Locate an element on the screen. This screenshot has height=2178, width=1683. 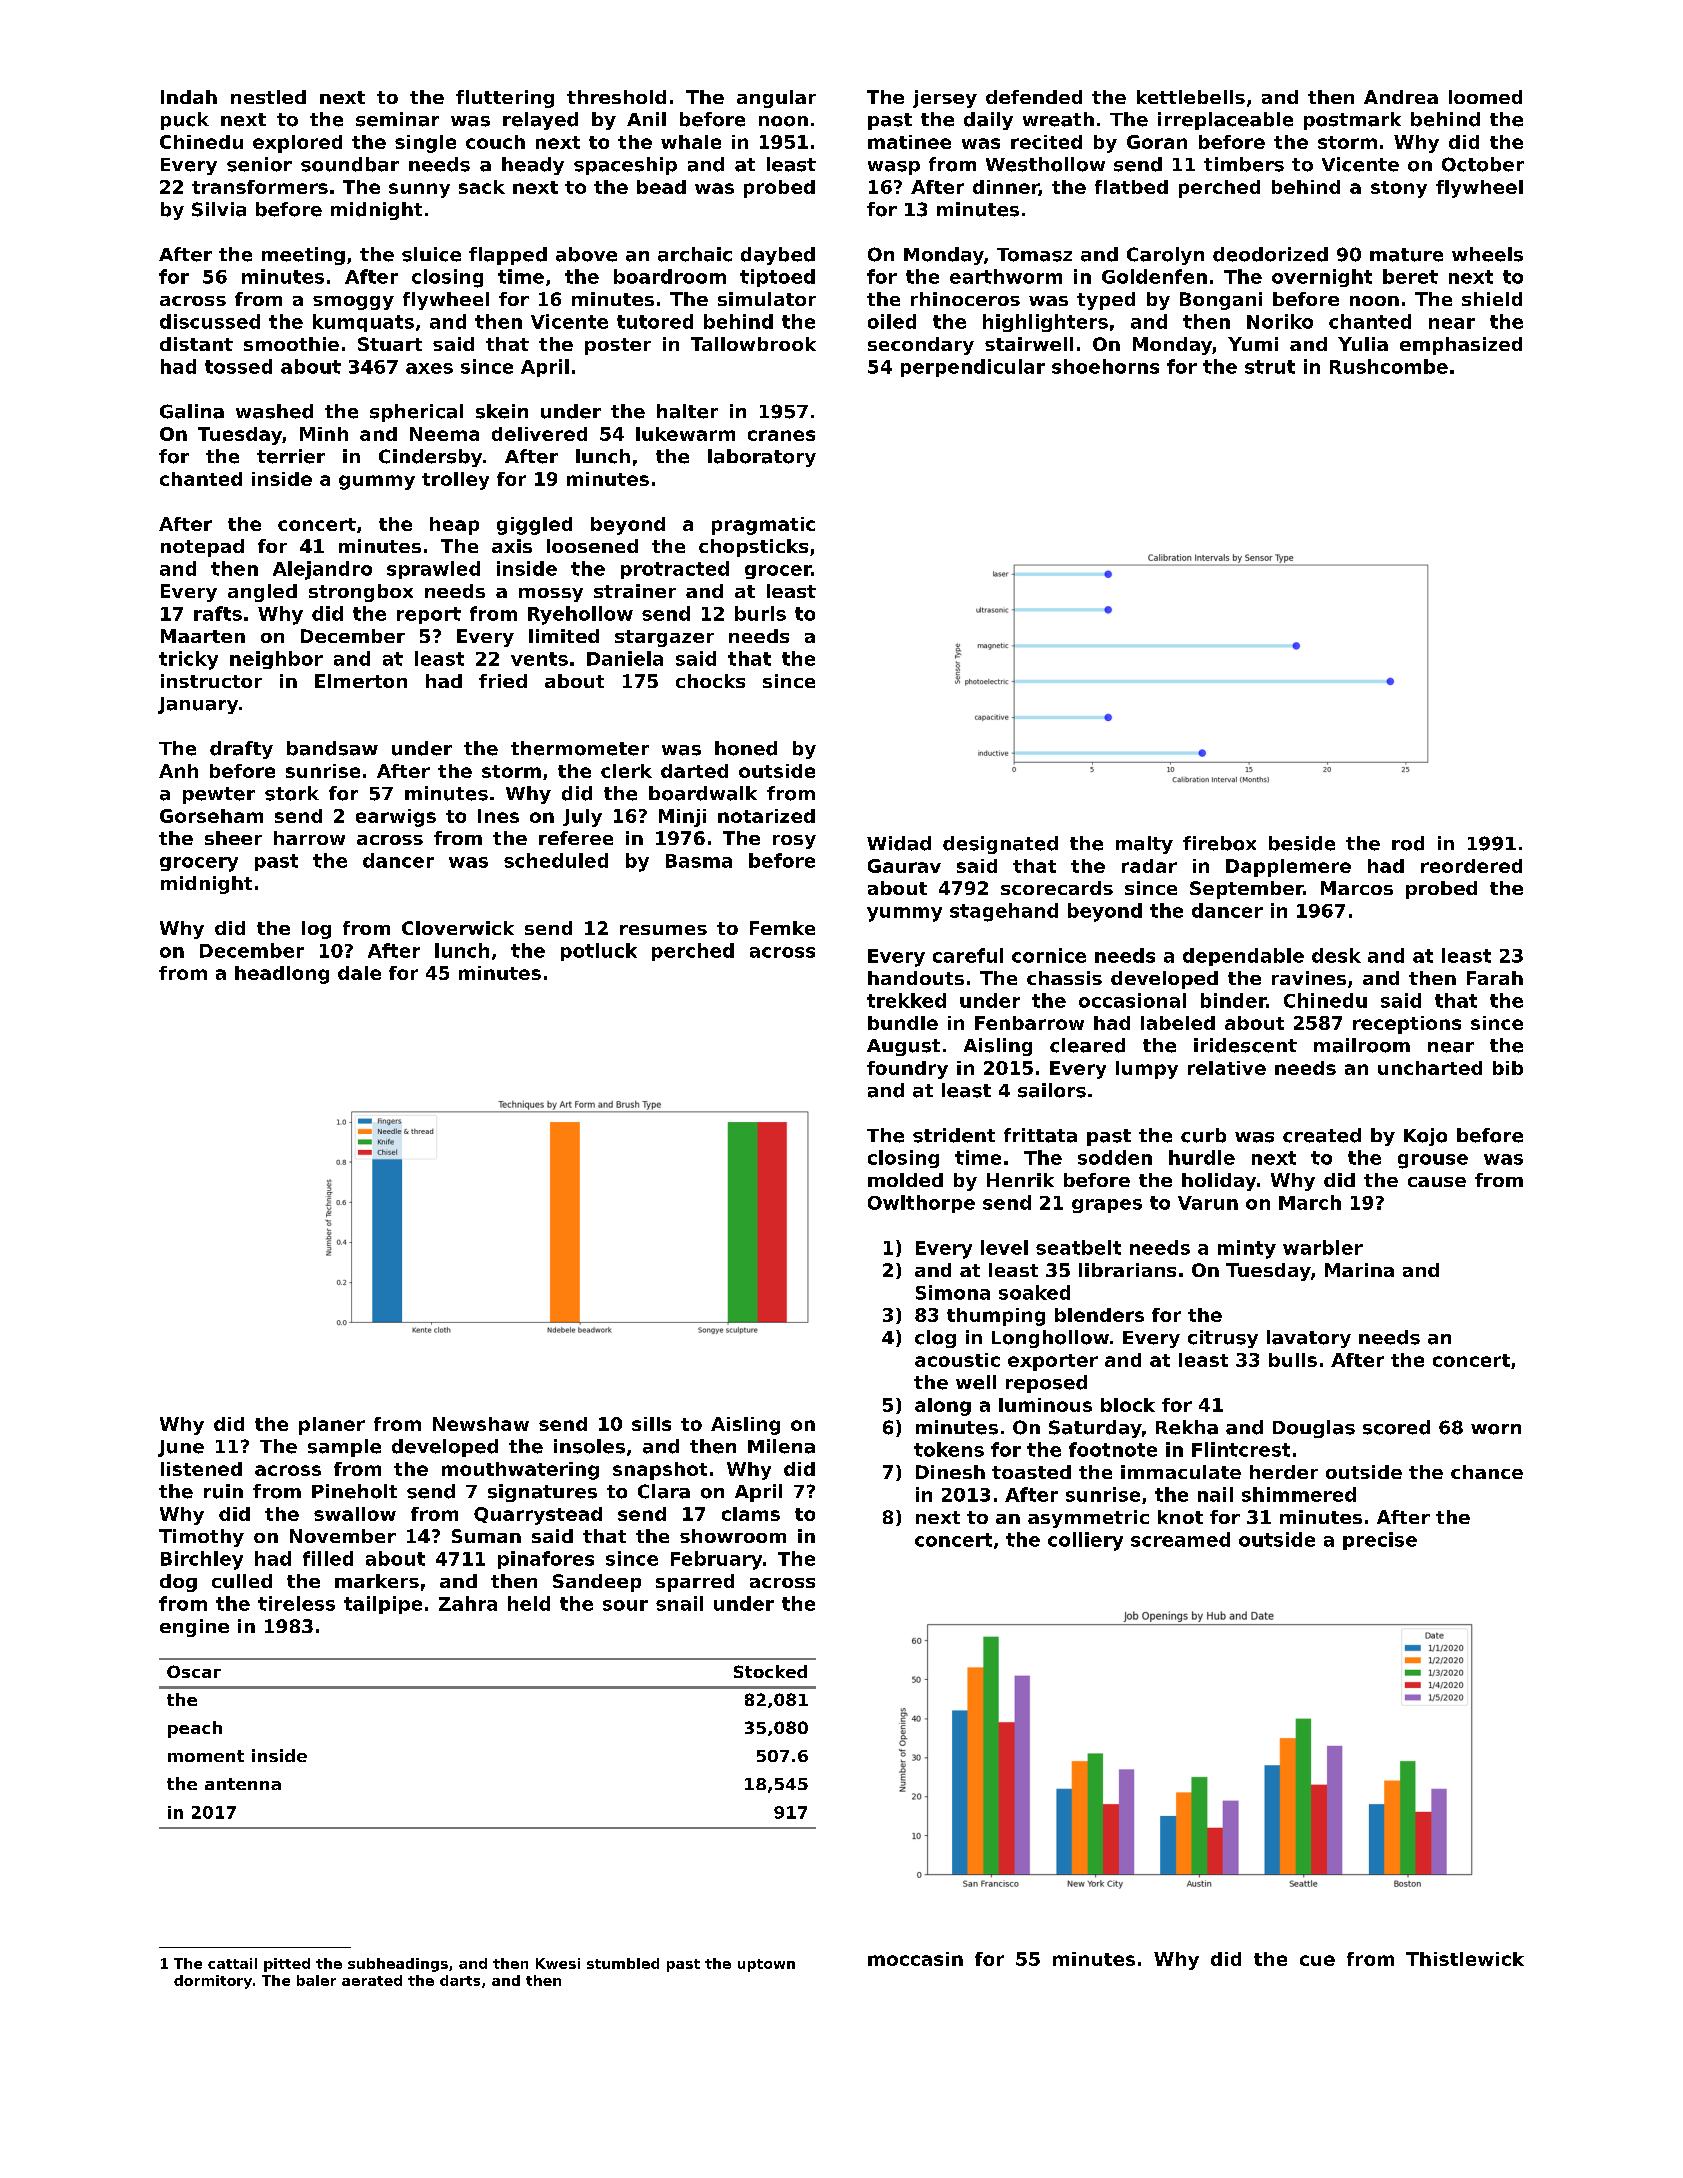
planer is located at coordinates (332, 1426).
